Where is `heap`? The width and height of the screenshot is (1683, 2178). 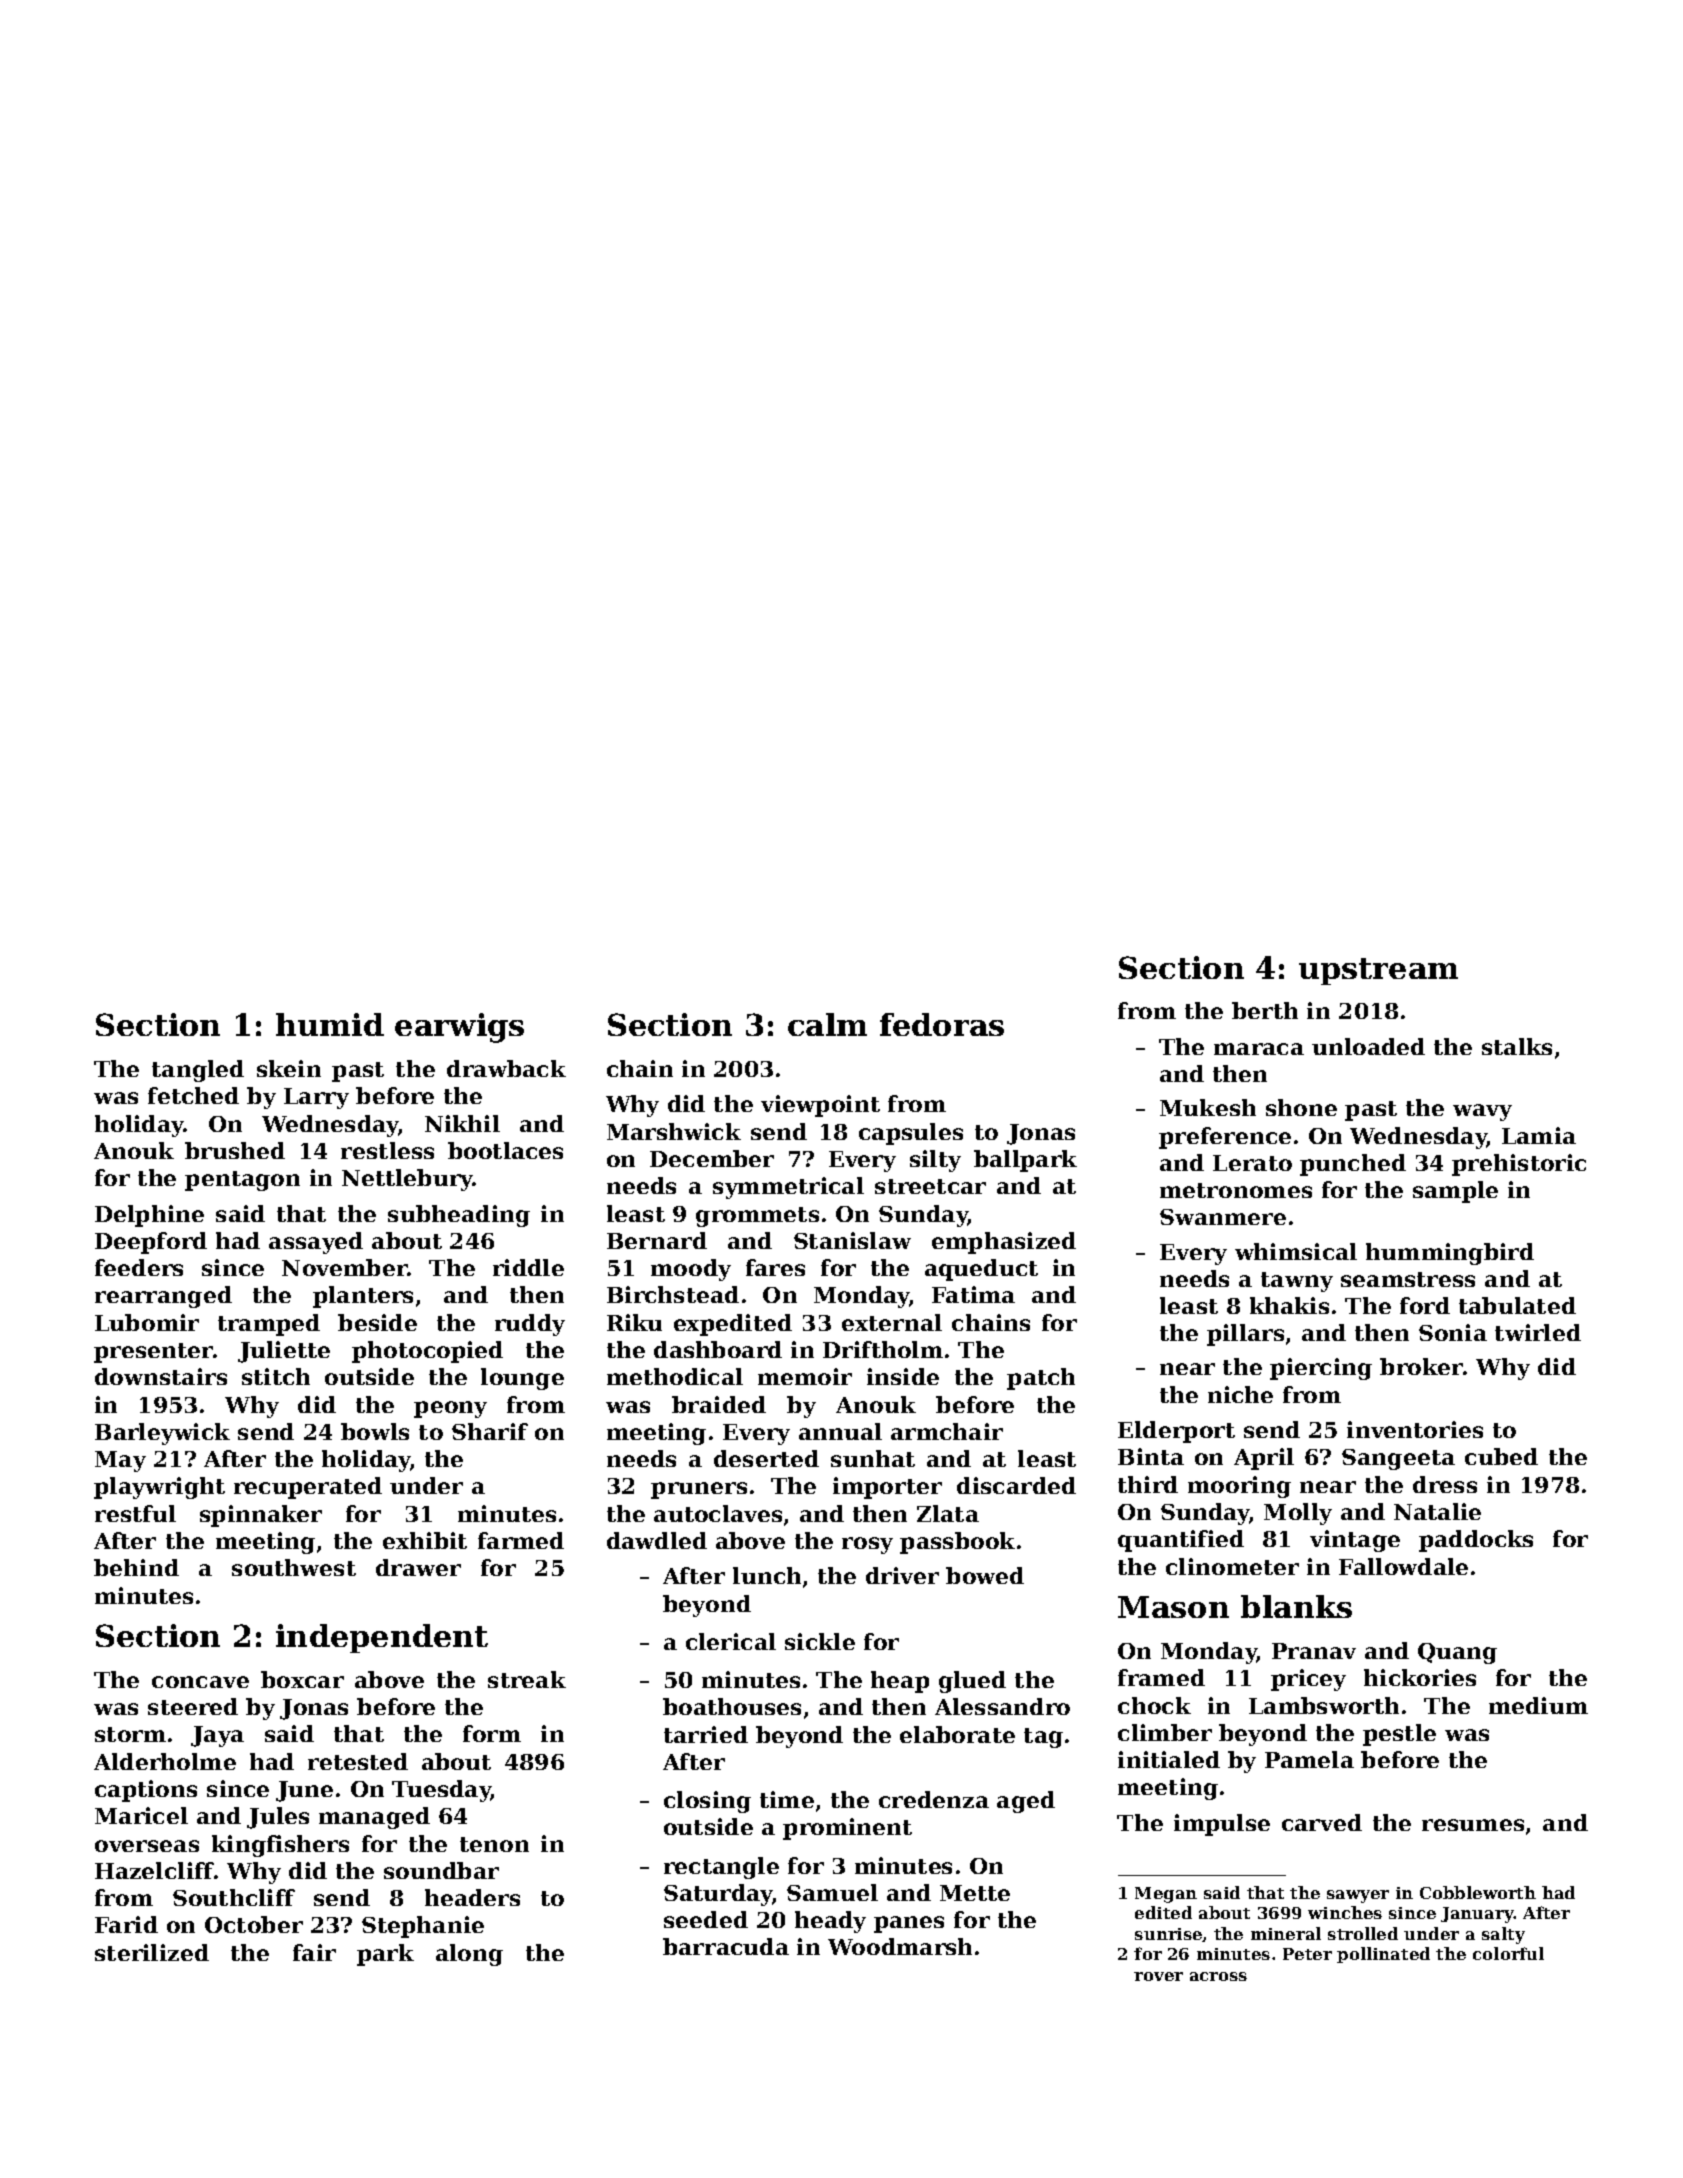
heap is located at coordinates (900, 1682).
